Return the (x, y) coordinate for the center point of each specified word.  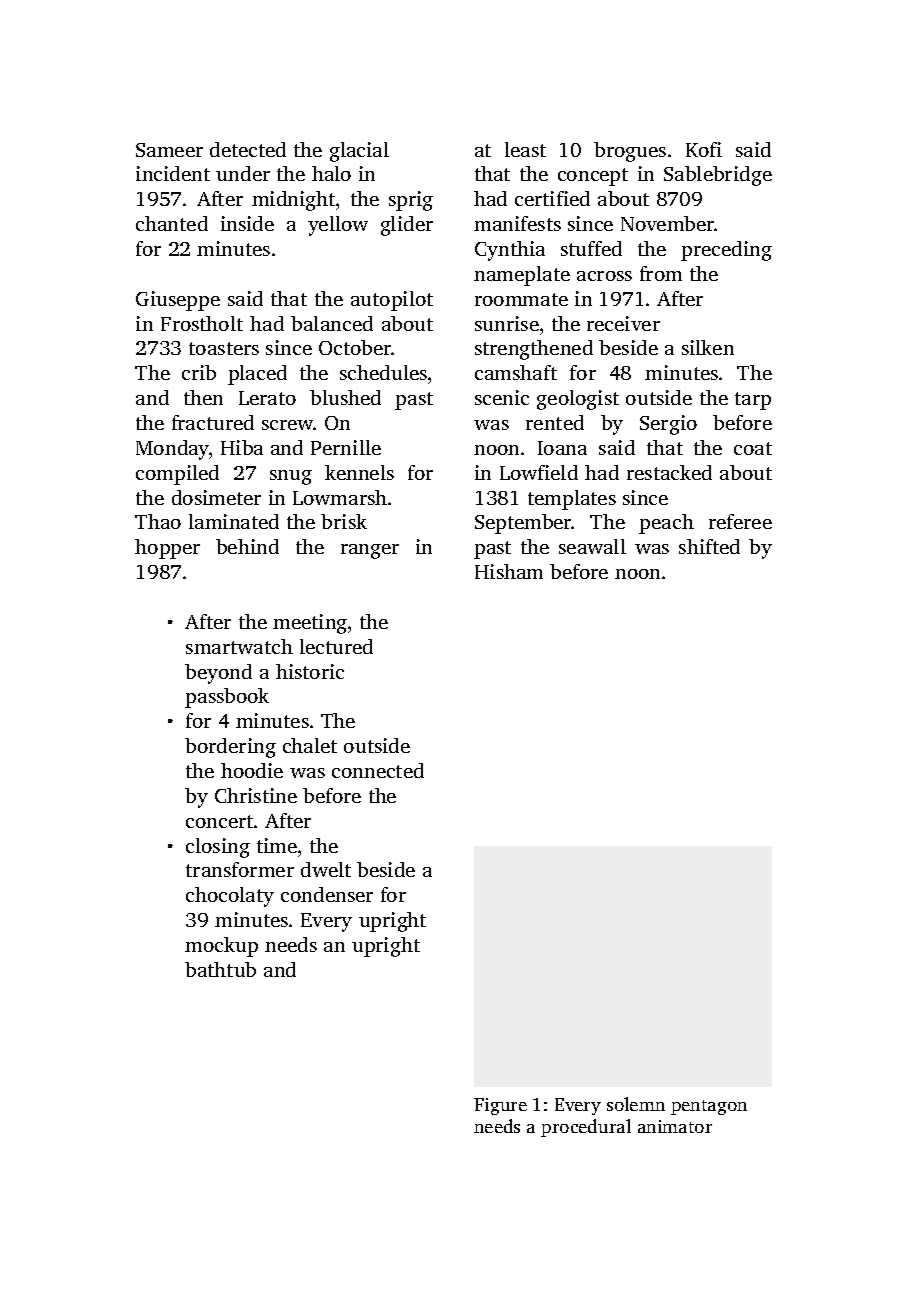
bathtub (220, 969)
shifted (709, 546)
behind (247, 546)
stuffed (591, 248)
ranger (370, 551)
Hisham (509, 571)
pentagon (709, 1107)
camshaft (516, 372)
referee (740, 521)
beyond (218, 674)
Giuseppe (178, 301)
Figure (500, 1106)
